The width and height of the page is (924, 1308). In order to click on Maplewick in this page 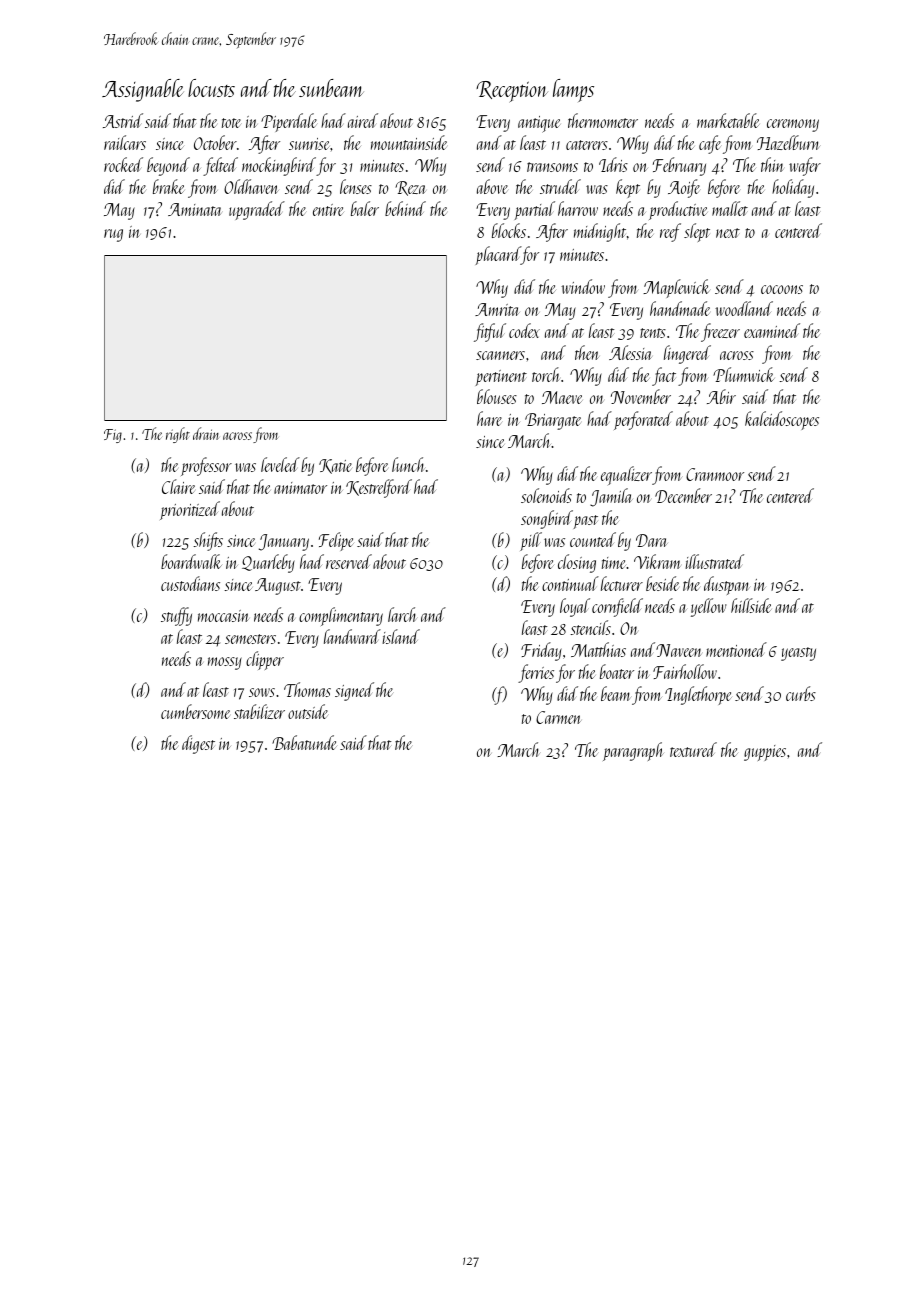, I will do `click(676, 288)`.
